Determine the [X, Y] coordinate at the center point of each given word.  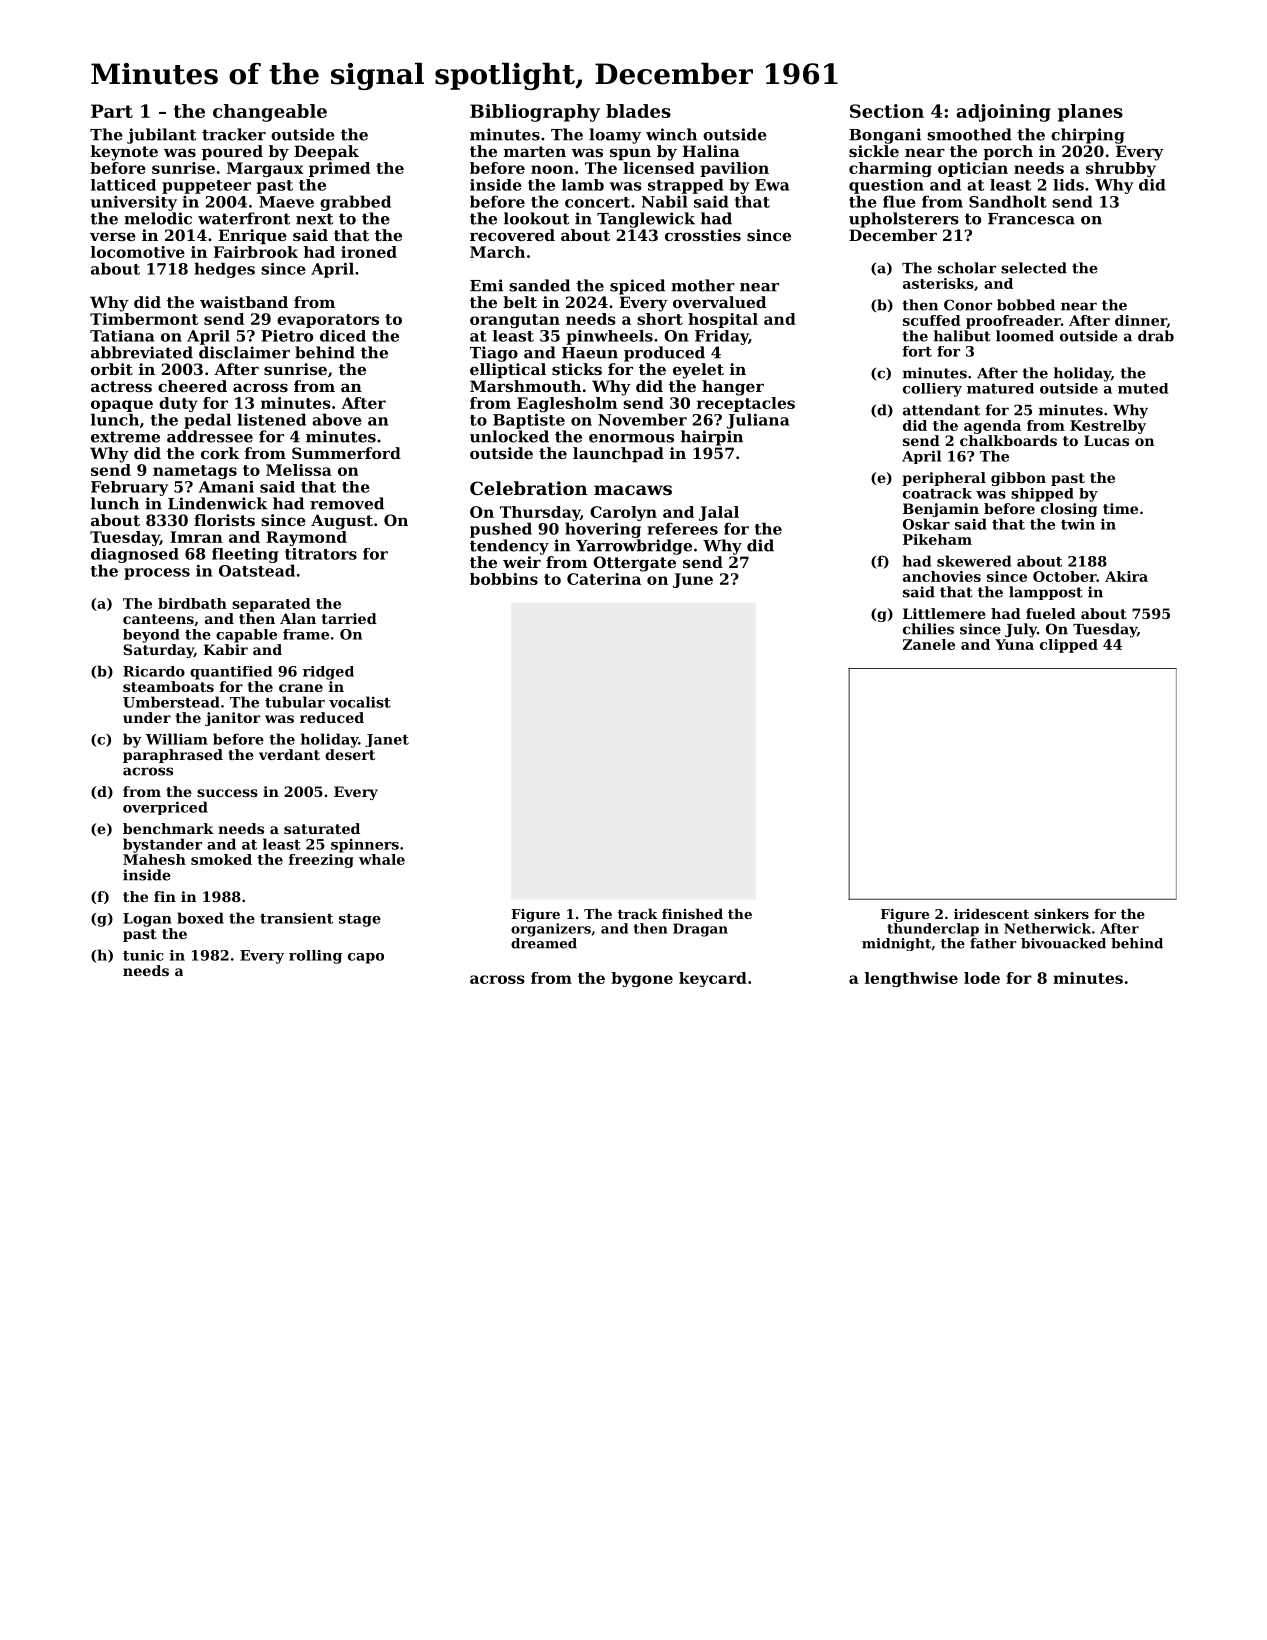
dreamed [544, 943]
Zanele [929, 644]
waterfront [244, 218]
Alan [298, 618]
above [337, 419]
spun [630, 154]
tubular [295, 702]
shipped [1042, 495]
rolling [315, 957]
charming [890, 169]
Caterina [604, 579]
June [693, 580]
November [642, 419]
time [1120, 508]
